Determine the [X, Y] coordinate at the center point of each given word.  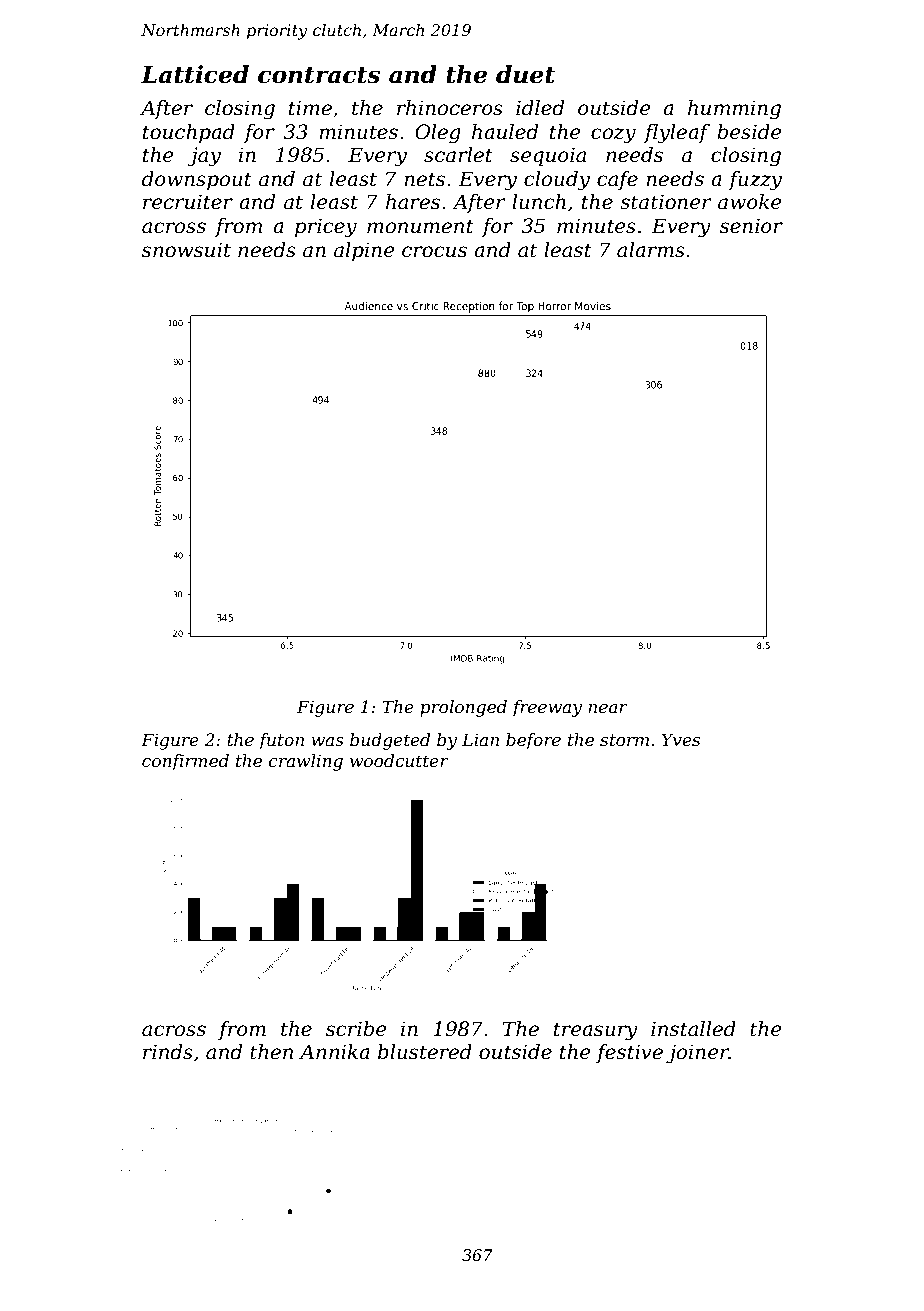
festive [629, 1053]
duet [525, 74]
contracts [319, 75]
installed [693, 1029]
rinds [168, 1052]
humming [734, 110]
